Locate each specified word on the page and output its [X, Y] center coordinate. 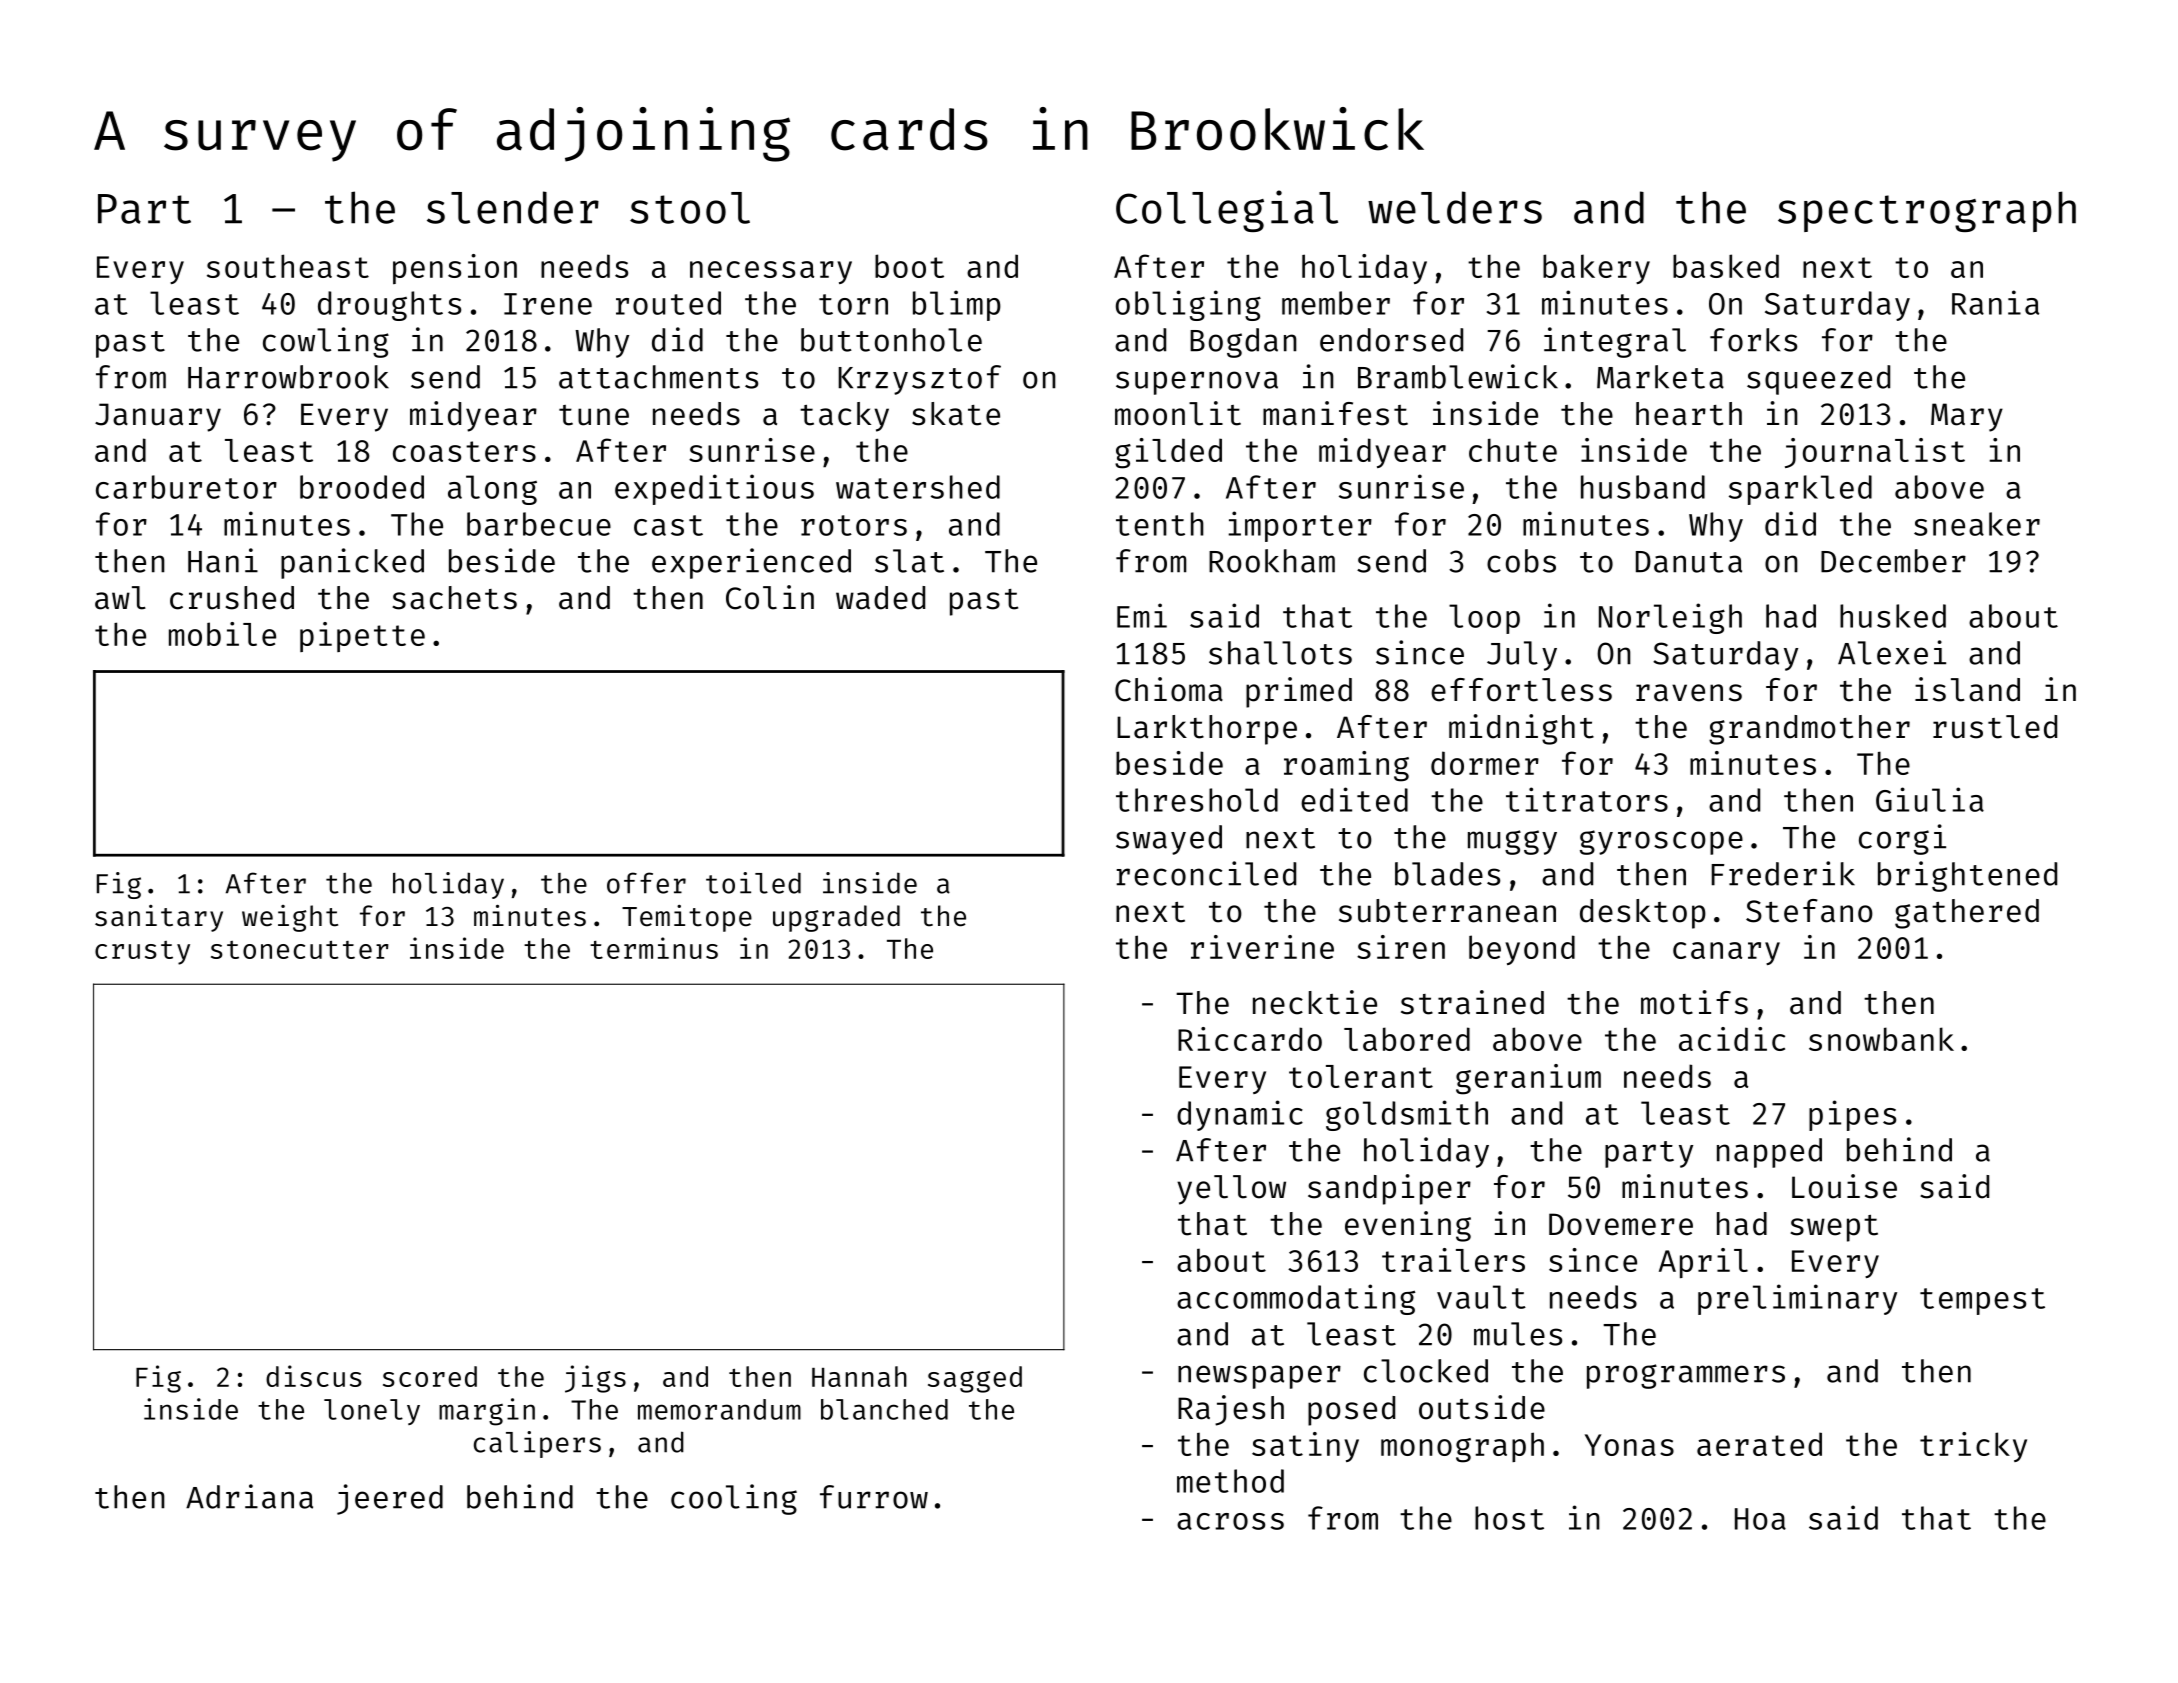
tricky [1973, 1447]
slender [513, 207]
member [1336, 303]
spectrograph [1927, 211]
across [1230, 1521]
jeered [390, 1499]
